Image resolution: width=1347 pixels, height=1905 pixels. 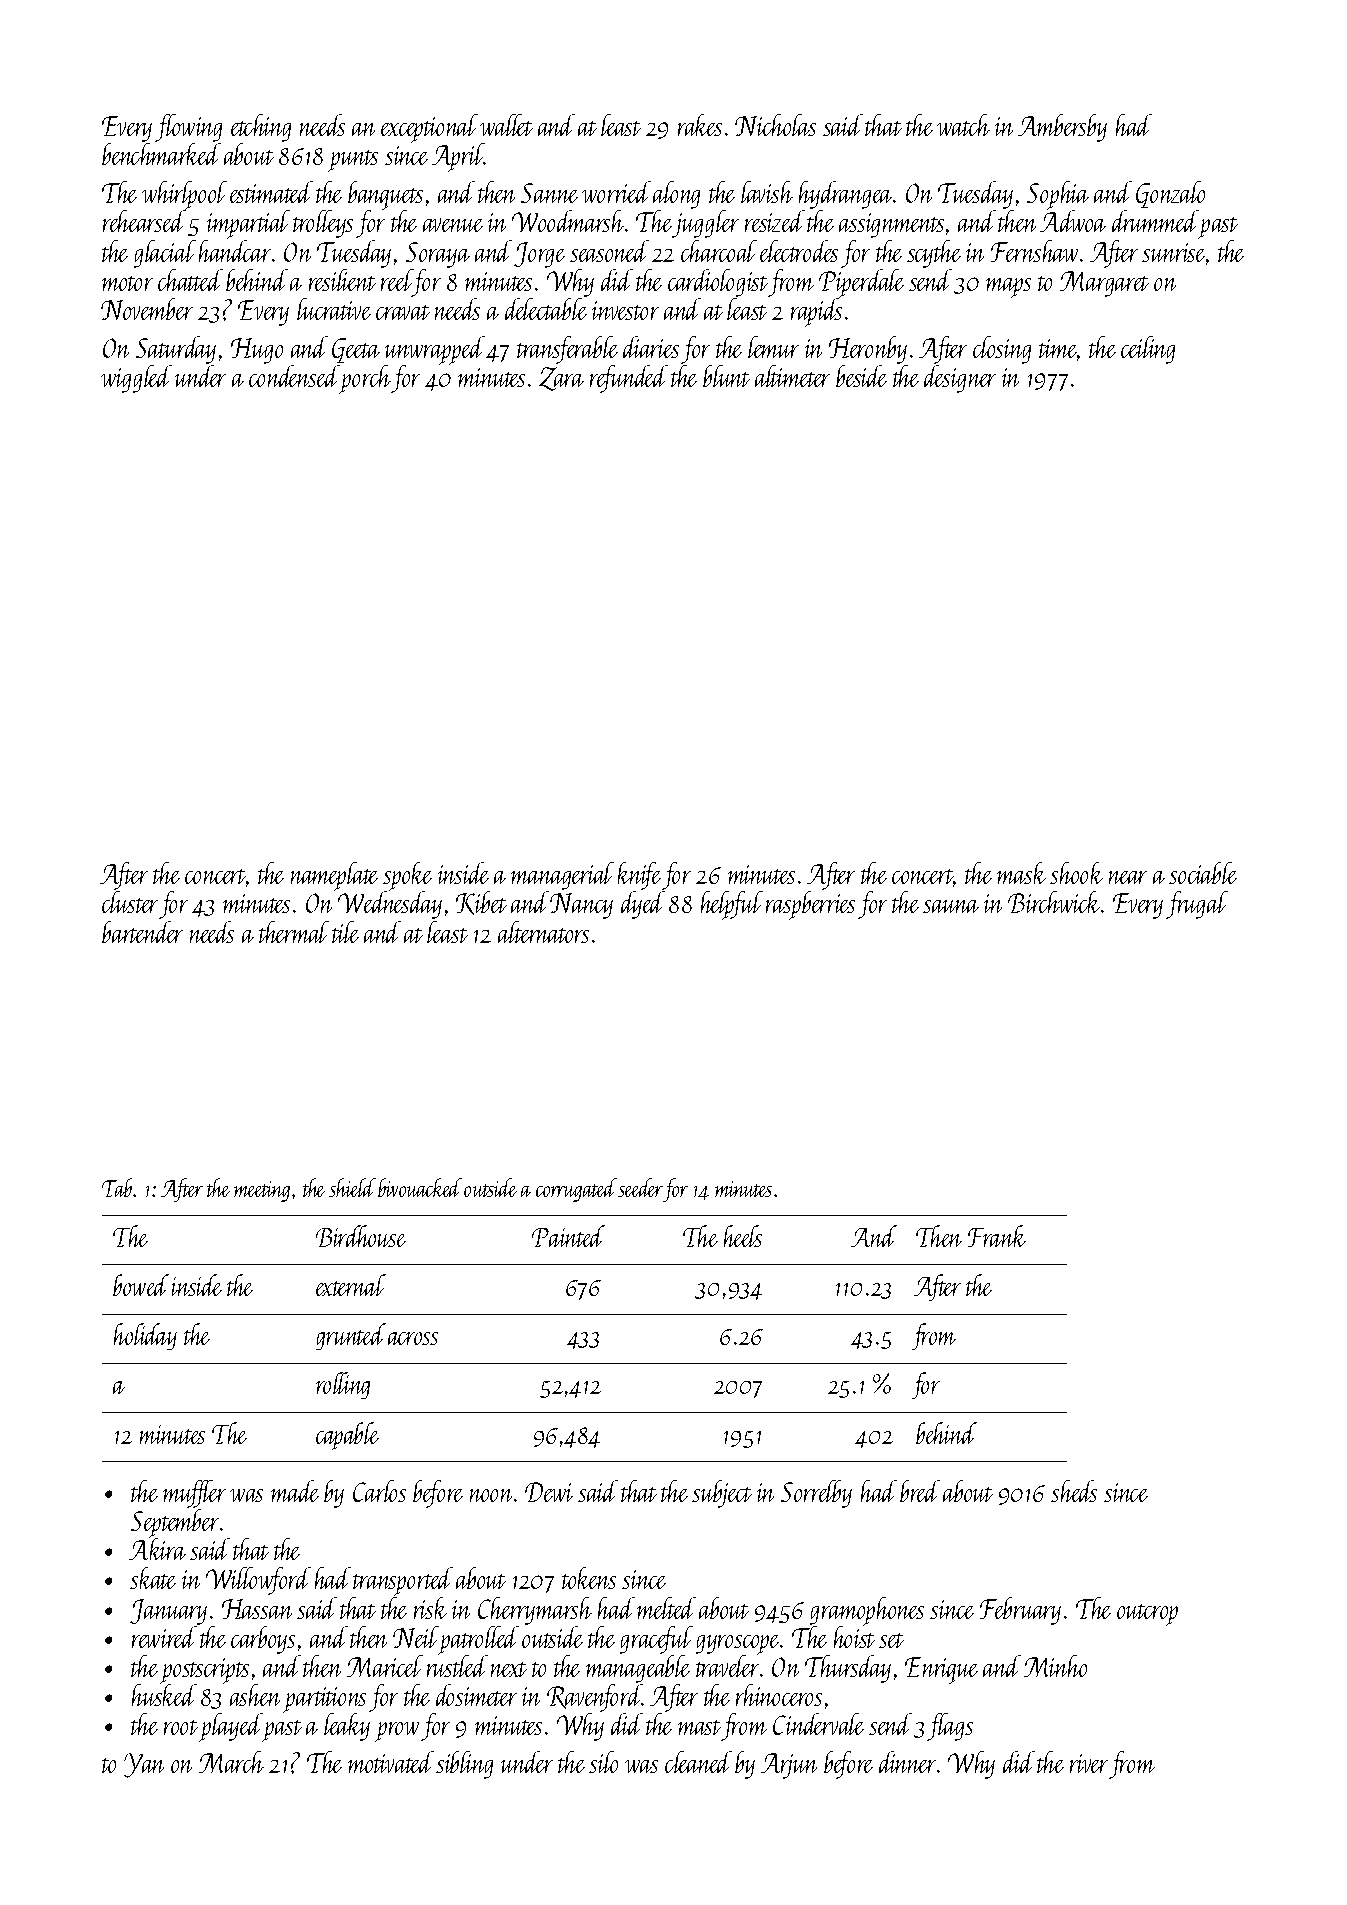 What do you see at coordinates (136, 379) in the screenshot?
I see `wiggled` at bounding box center [136, 379].
